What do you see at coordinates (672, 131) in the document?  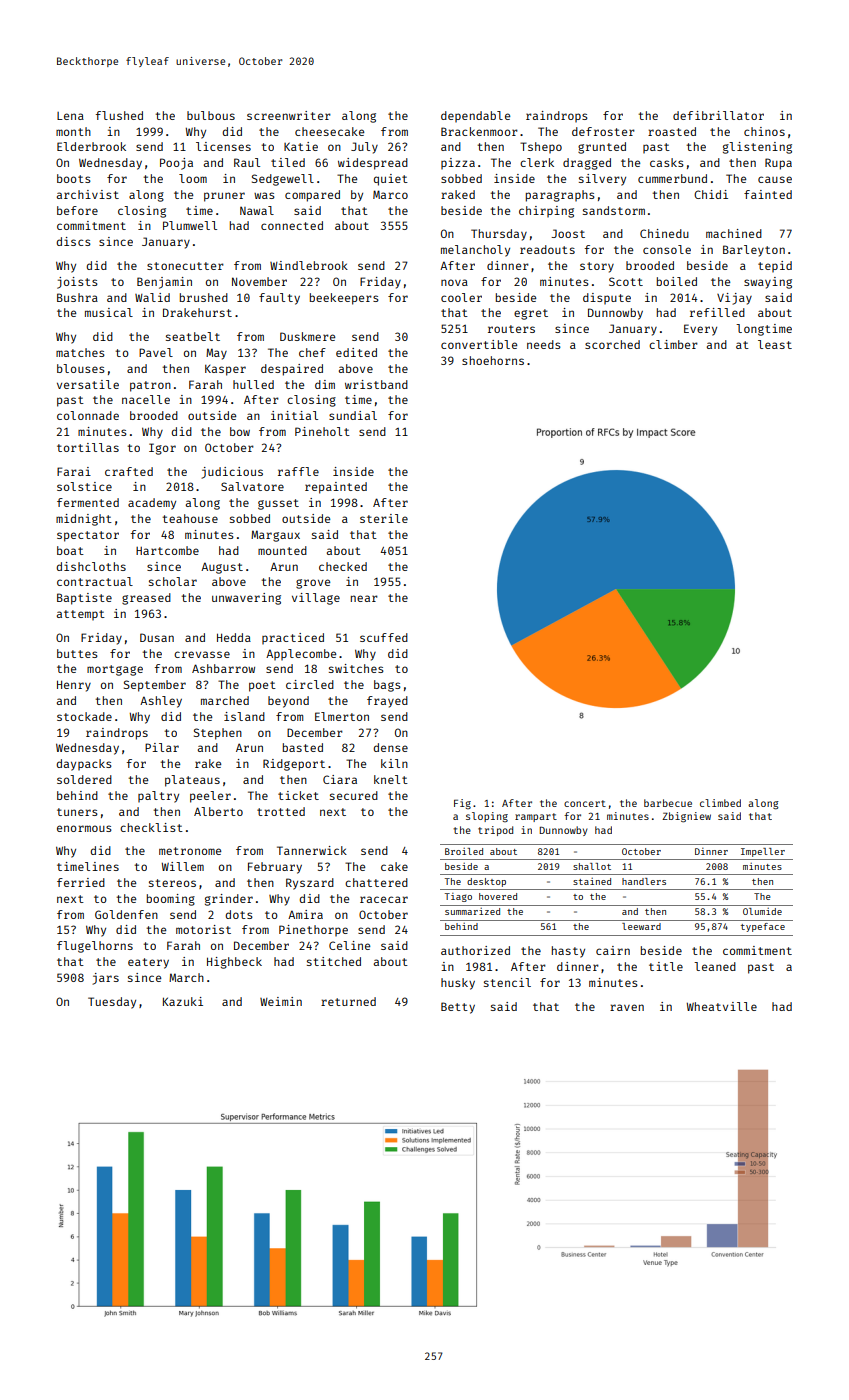 I see `roasted` at bounding box center [672, 131].
